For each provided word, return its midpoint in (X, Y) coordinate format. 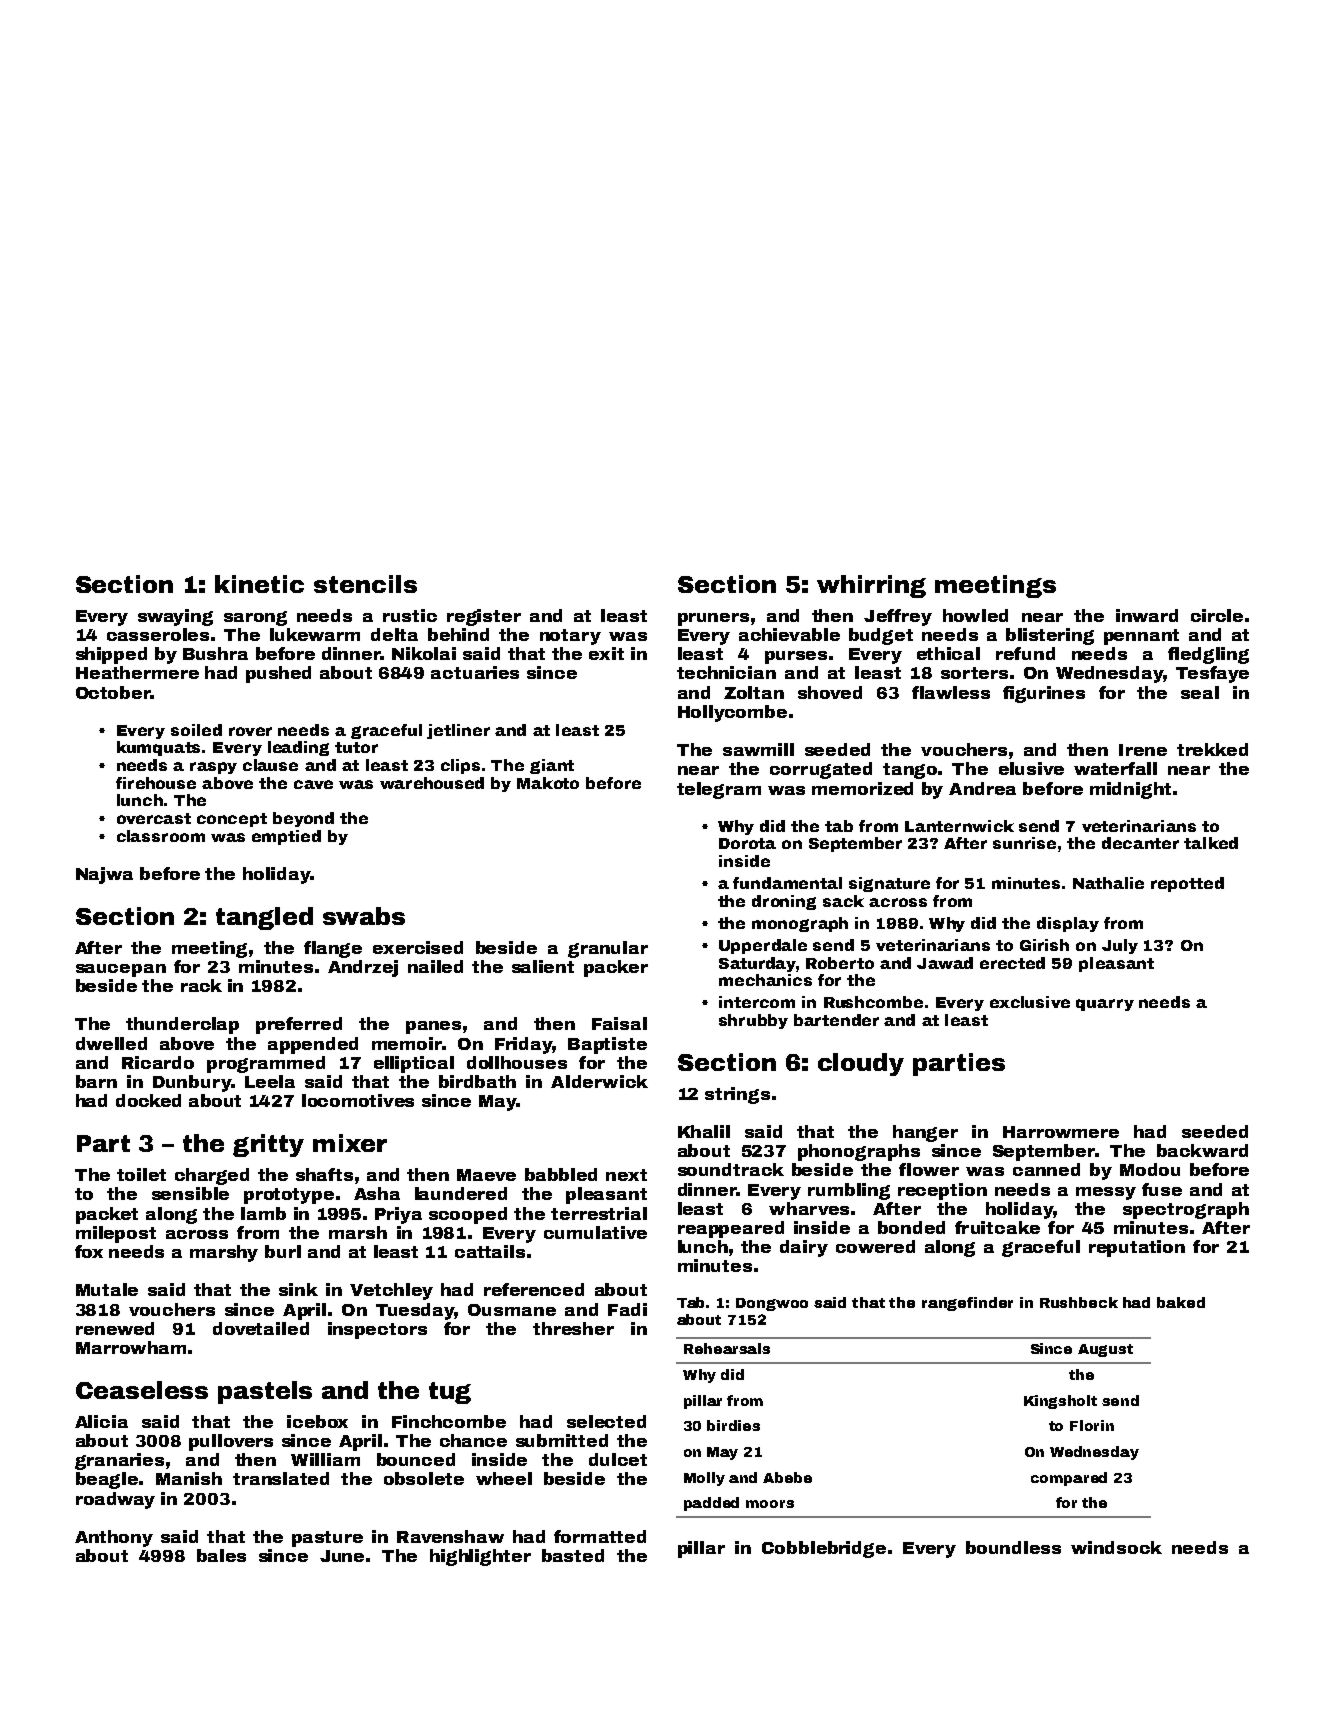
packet (107, 1215)
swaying (175, 617)
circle (1217, 615)
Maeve (486, 1175)
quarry (1105, 1005)
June (342, 1556)
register (484, 617)
